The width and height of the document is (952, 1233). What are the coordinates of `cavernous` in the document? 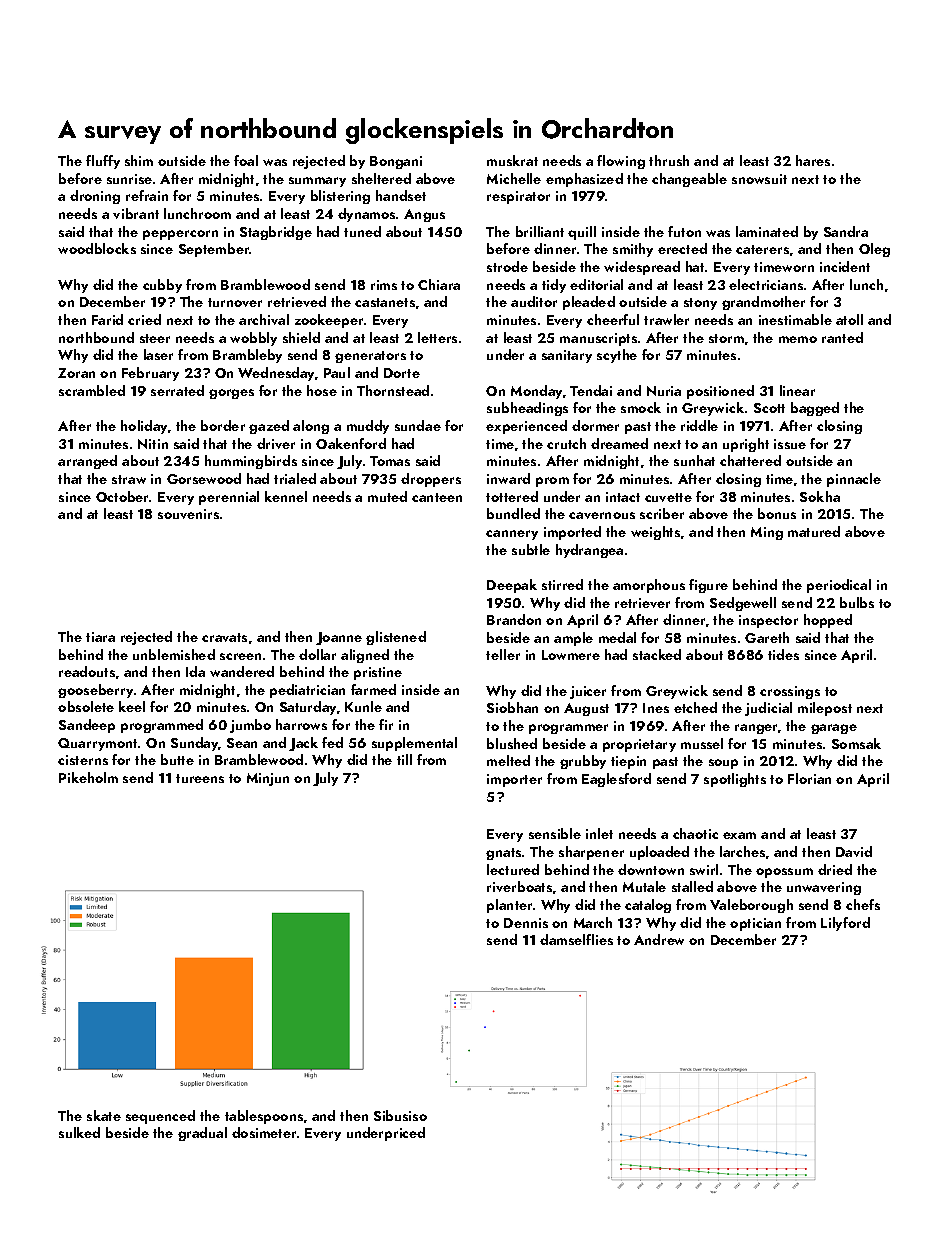 It's located at (602, 515).
